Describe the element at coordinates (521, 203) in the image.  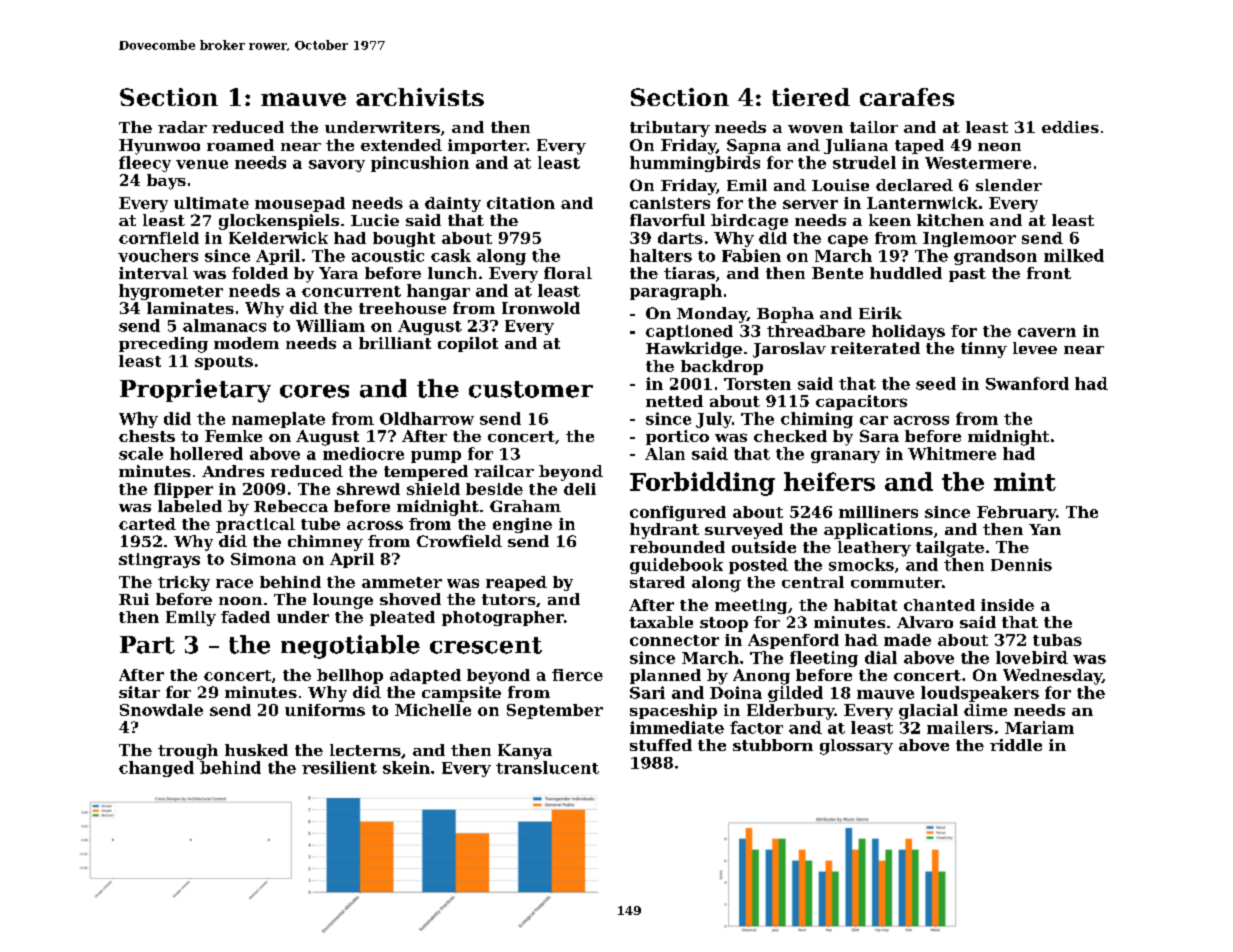
I see `citation` at that location.
